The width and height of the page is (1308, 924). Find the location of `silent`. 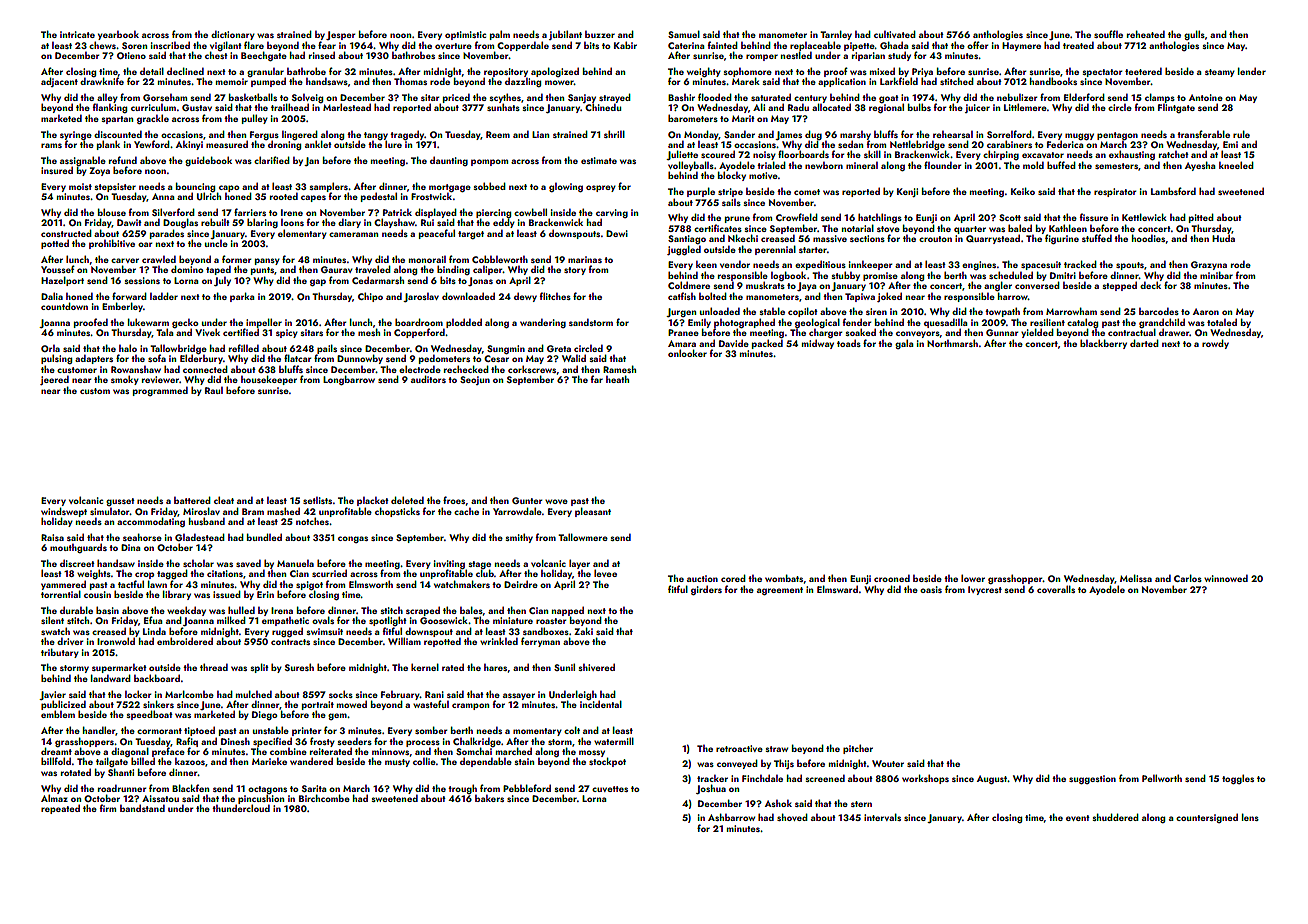

silent is located at coordinates (52, 620).
